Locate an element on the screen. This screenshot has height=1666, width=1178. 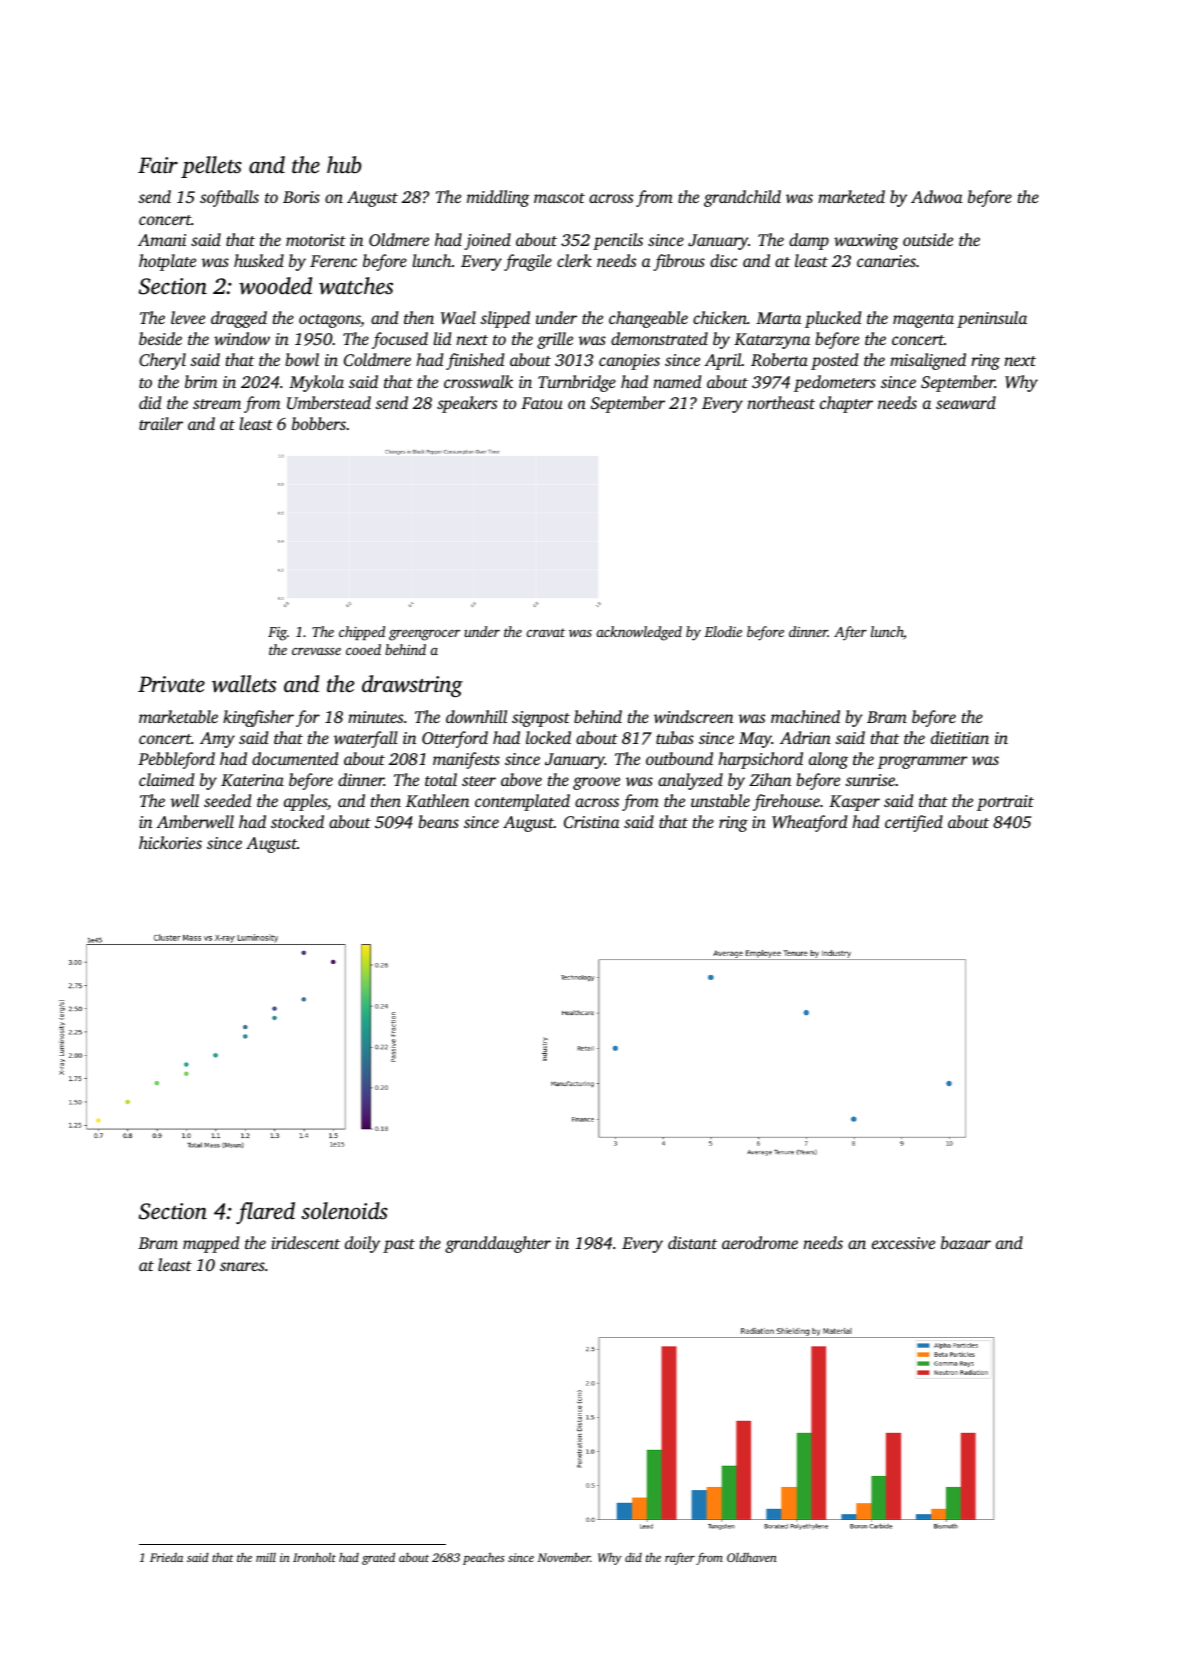
Wael is located at coordinates (458, 318).
